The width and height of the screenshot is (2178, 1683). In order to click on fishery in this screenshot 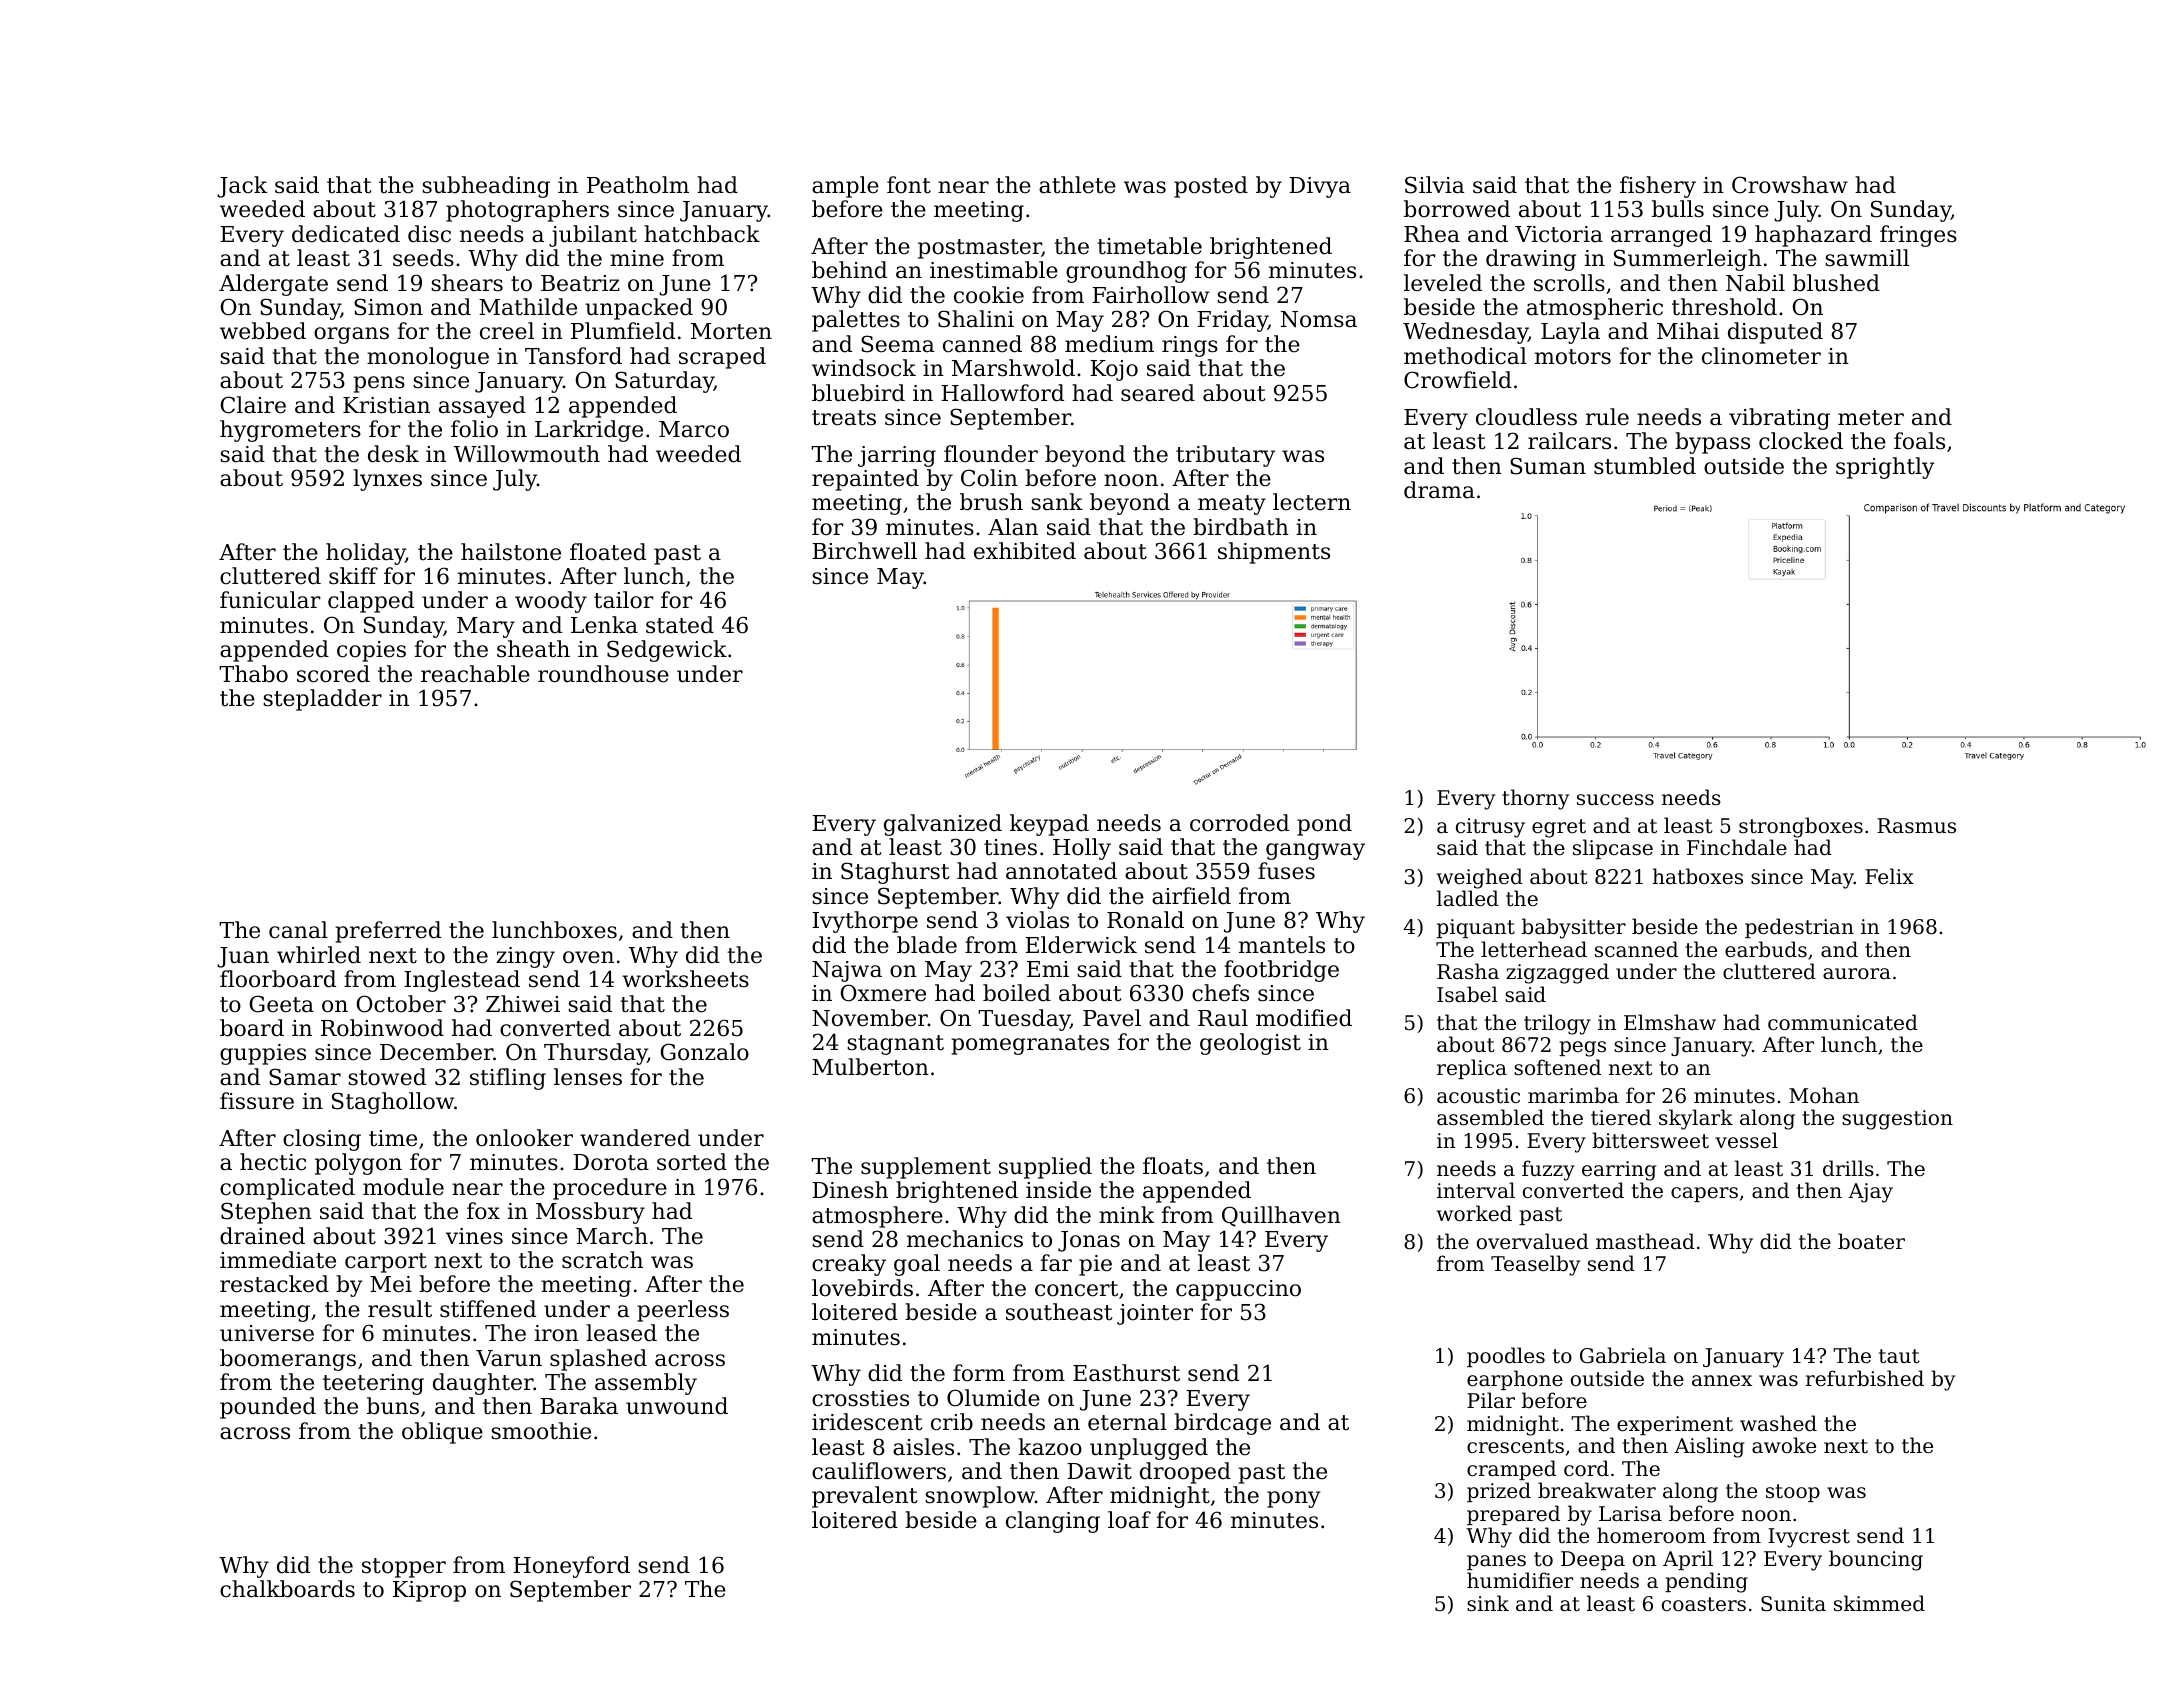, I will do `click(1658, 187)`.
